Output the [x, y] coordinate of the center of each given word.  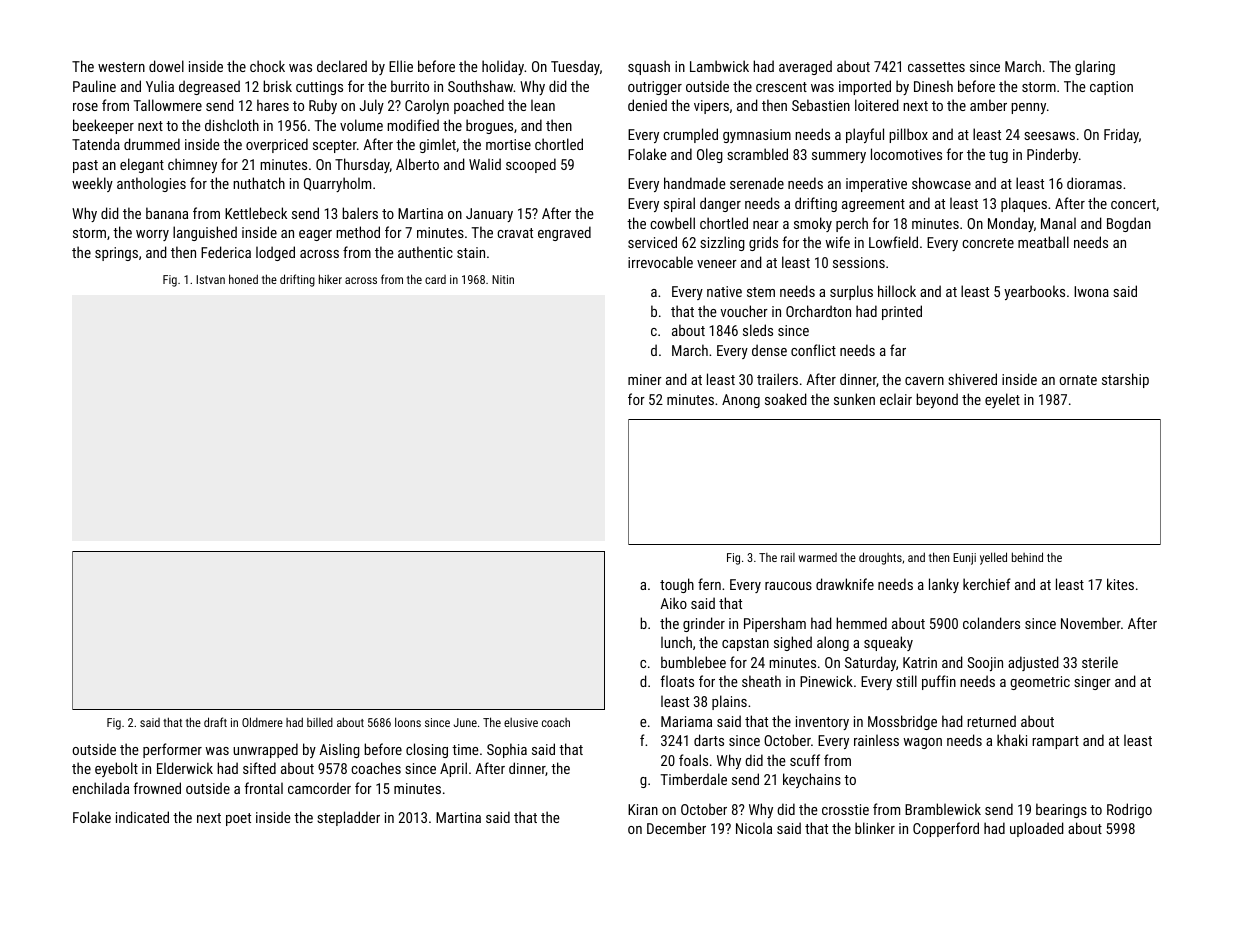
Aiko [673, 603]
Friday [1121, 135]
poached [479, 106]
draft [215, 722]
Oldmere [262, 722]
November [1091, 623]
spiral [679, 204]
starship [1125, 380]
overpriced [277, 145]
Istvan [210, 279]
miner [645, 379]
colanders [991, 623]
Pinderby [1052, 155]
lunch [676, 642]
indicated [142, 817]
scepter [335, 146]
